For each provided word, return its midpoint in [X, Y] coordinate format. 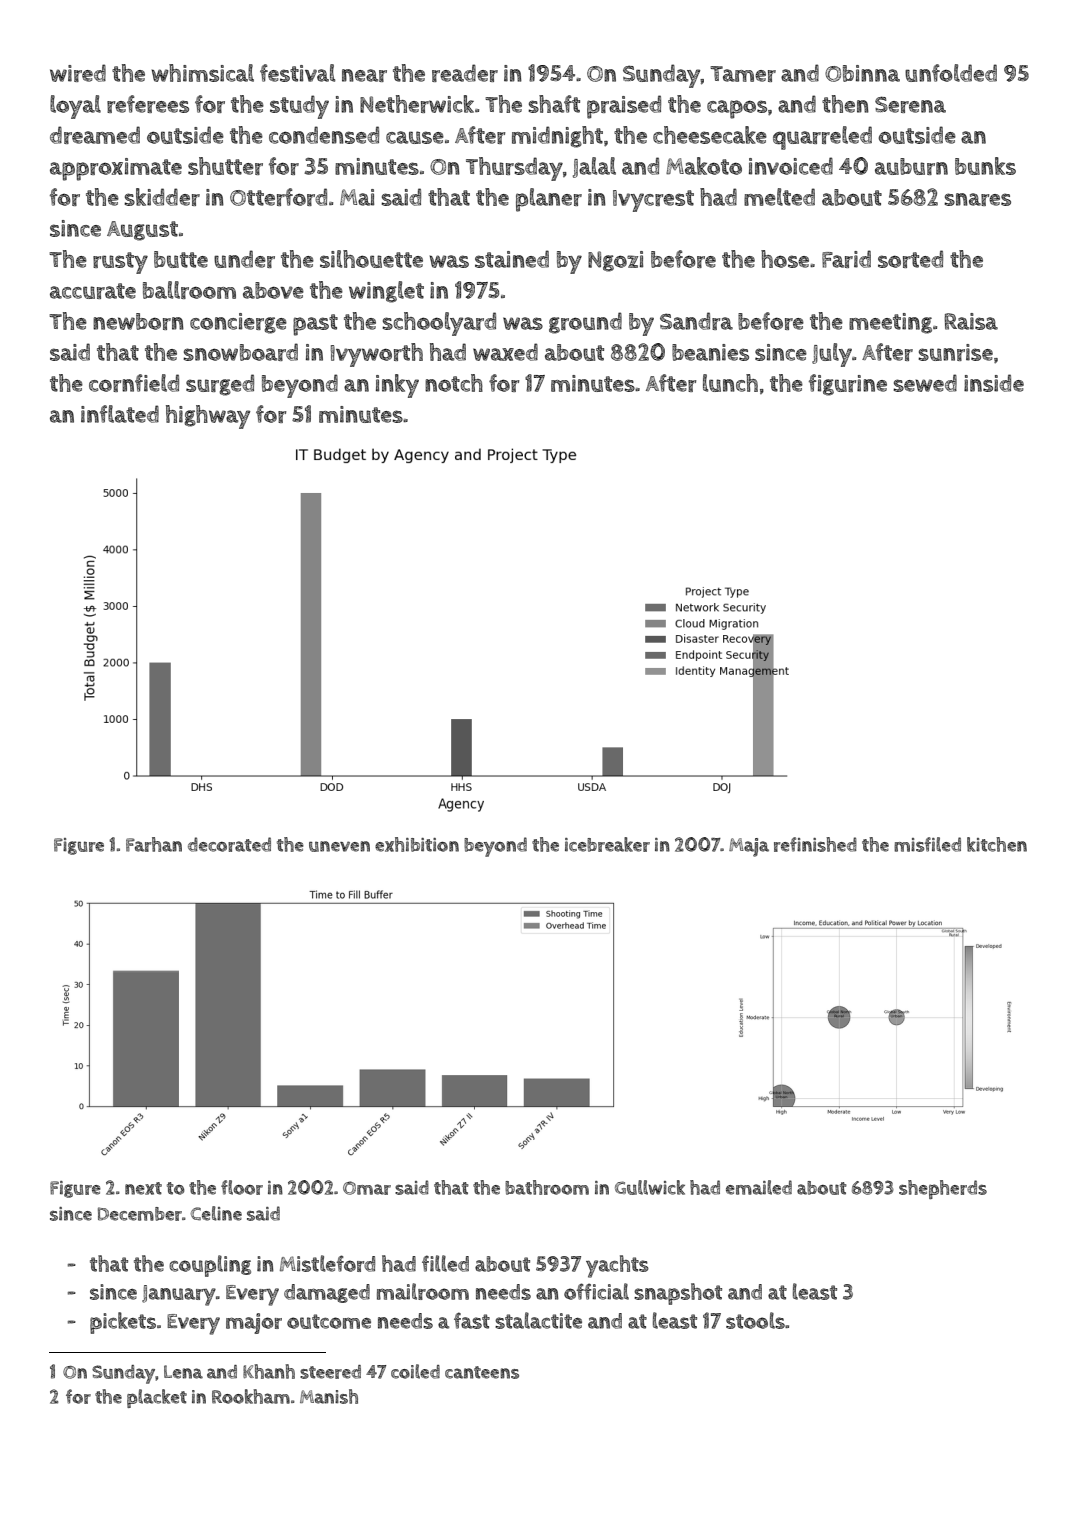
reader [465, 73]
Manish [329, 1396]
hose [785, 259]
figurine [848, 385]
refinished [815, 844]
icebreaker [607, 844]
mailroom [423, 1291]
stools [755, 1320]
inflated [120, 414]
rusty [120, 263]
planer [549, 200]
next [143, 1188]
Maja [749, 847]
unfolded [951, 73]
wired [78, 73]
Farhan [154, 844]
